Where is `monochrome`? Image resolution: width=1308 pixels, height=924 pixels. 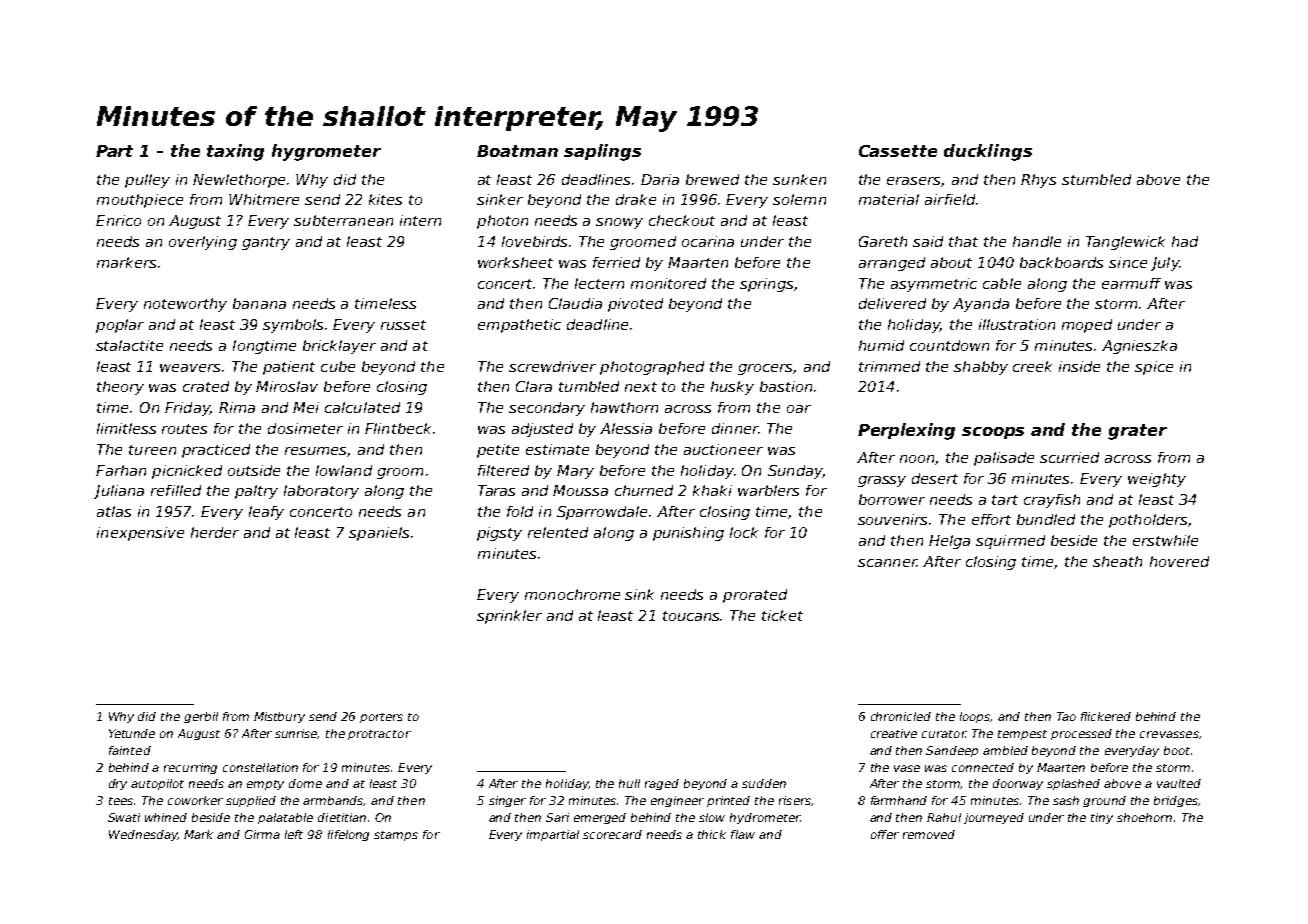 monochrome is located at coordinates (572, 594).
